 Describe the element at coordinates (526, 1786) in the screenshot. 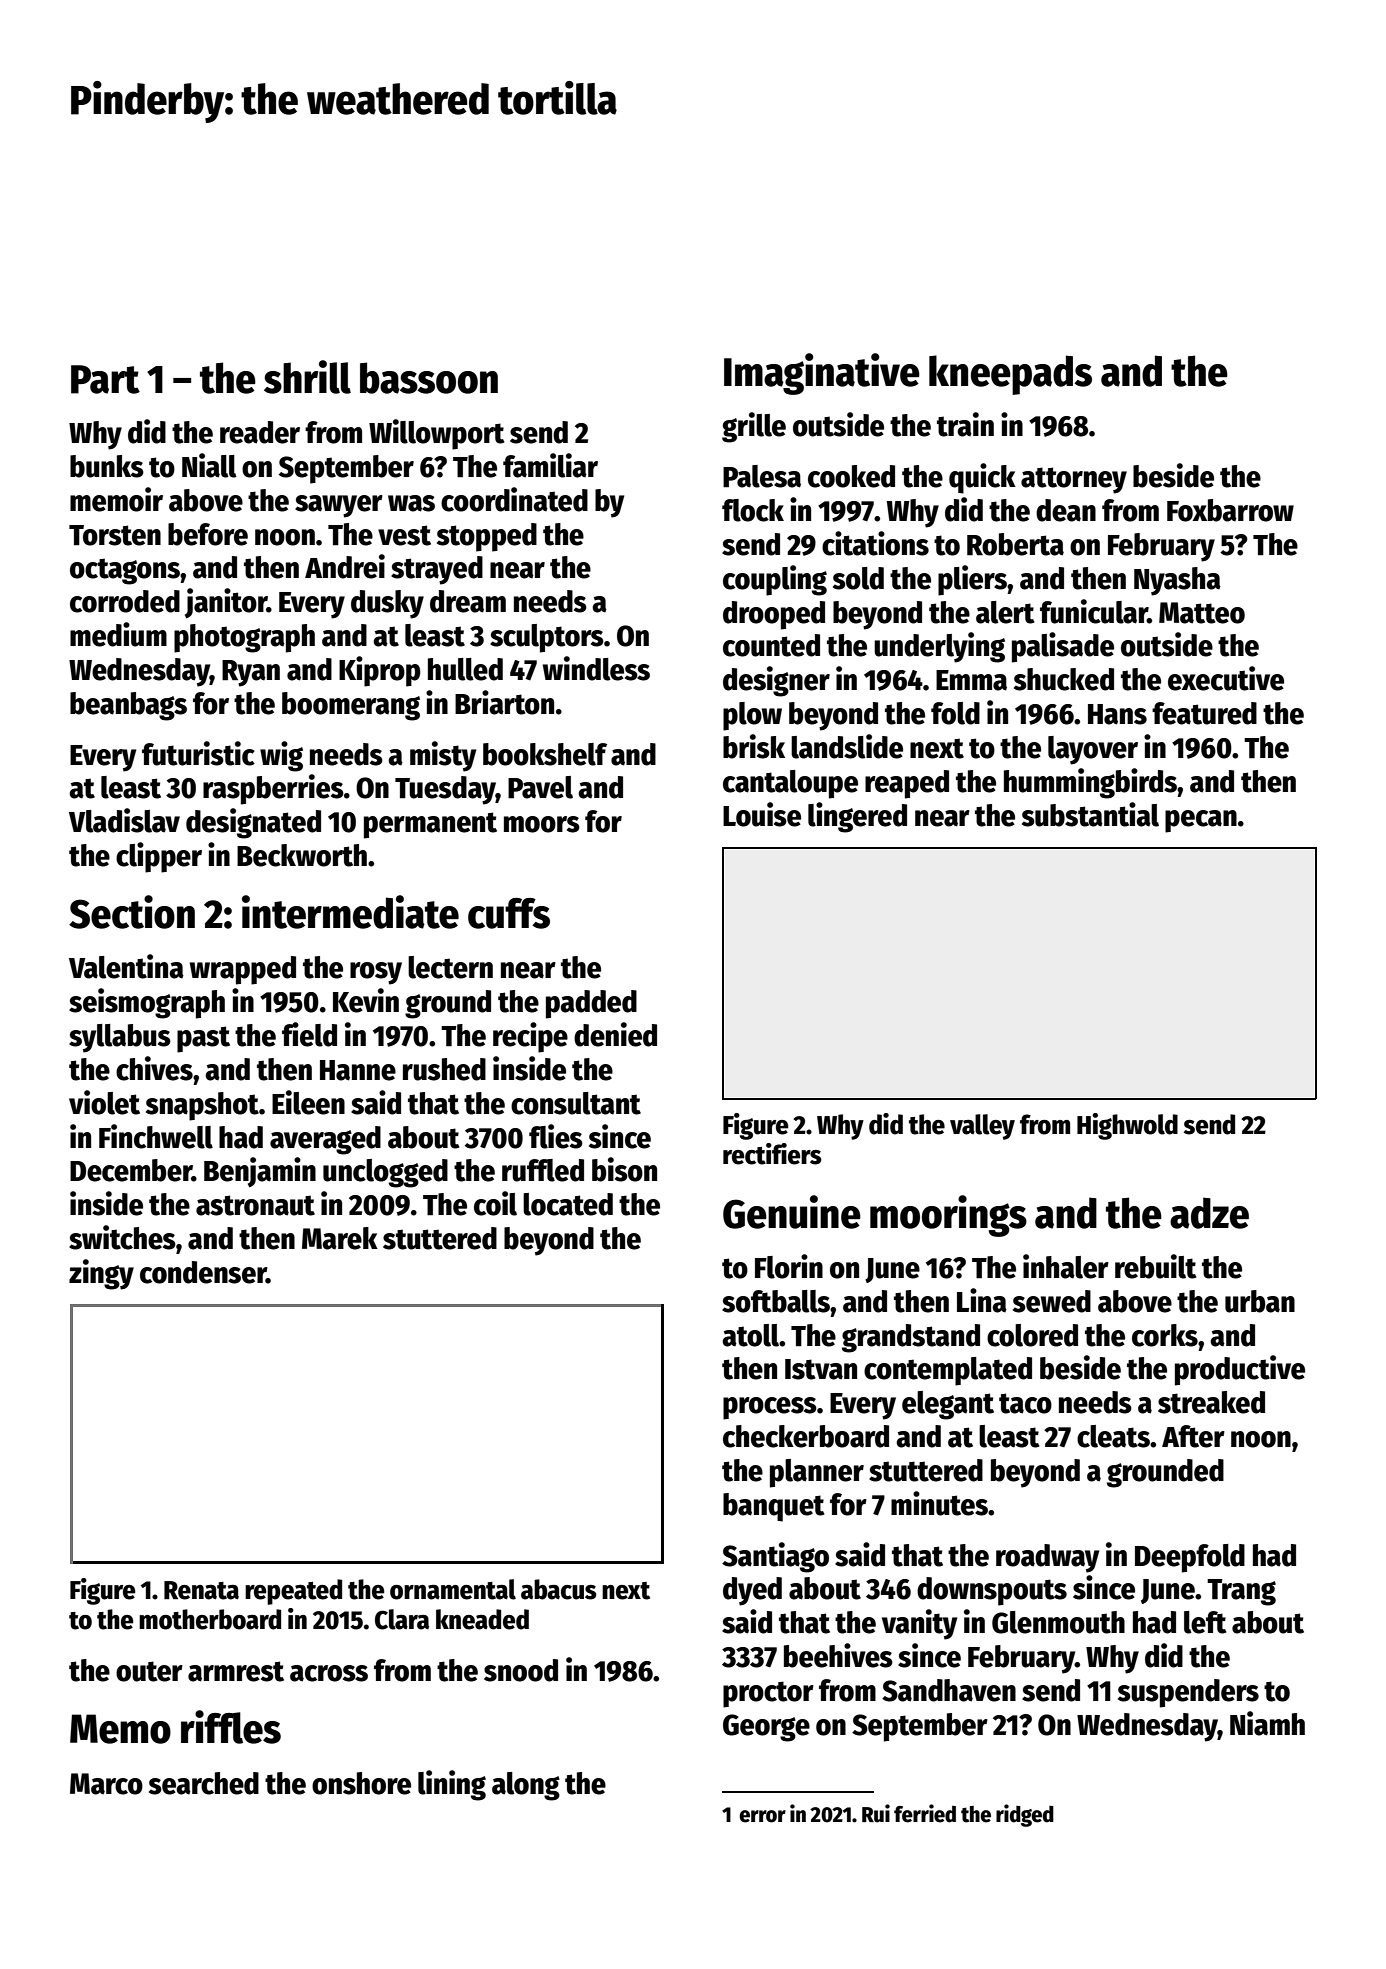

I see `along` at that location.
